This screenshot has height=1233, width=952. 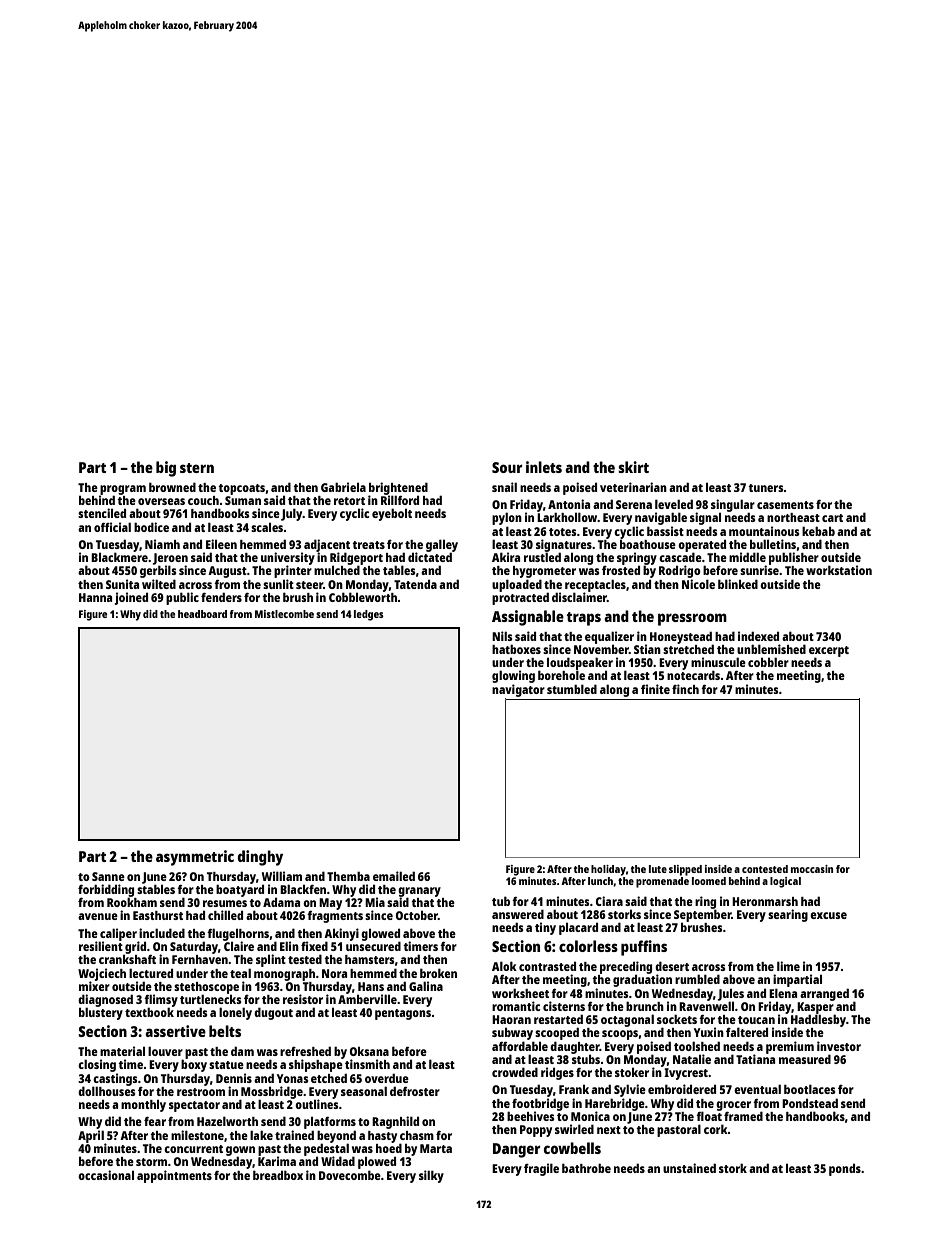 I want to click on Mistlecombe, so click(x=284, y=614).
